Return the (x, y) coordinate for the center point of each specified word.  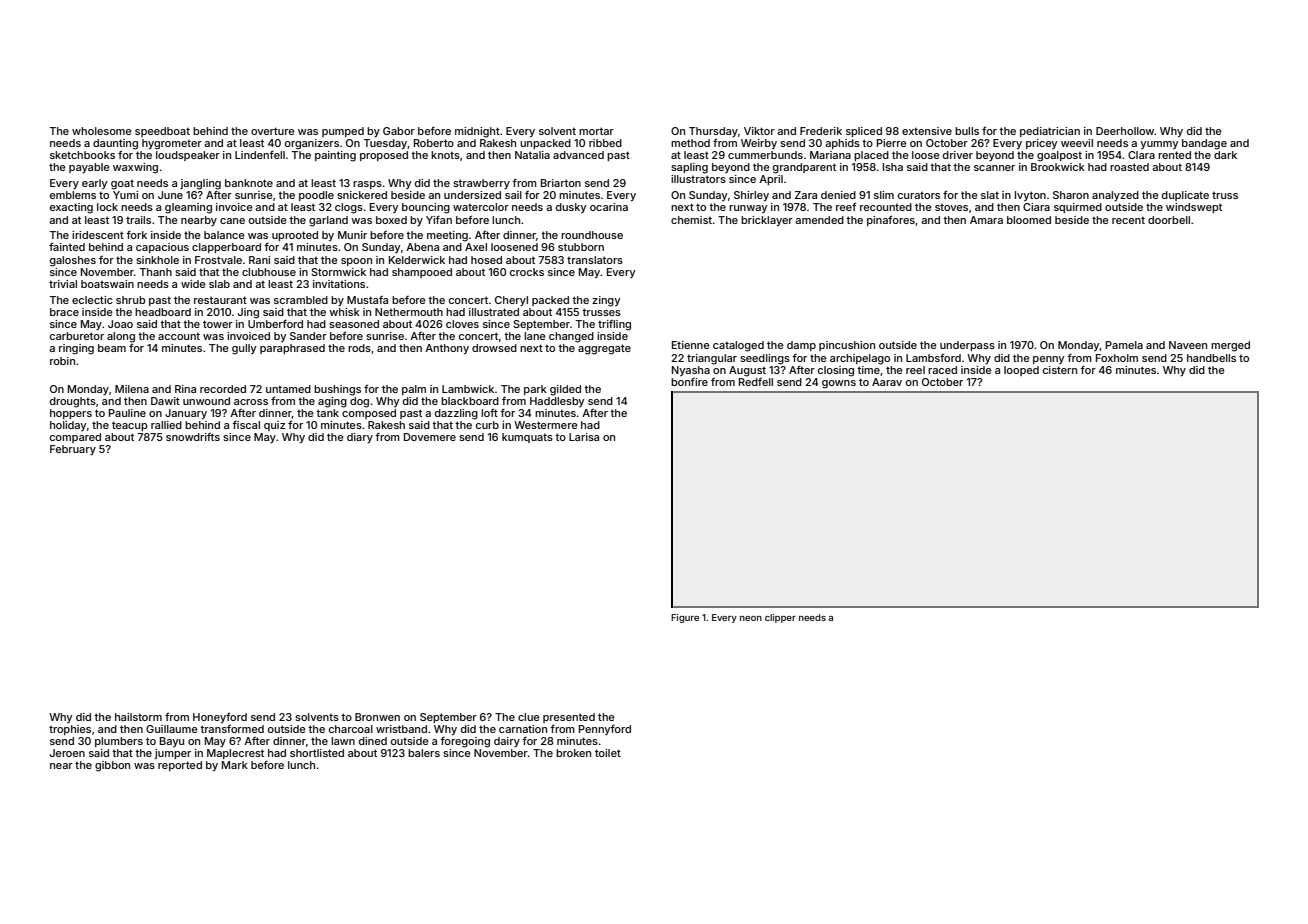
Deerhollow (1125, 131)
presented (569, 718)
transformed (232, 729)
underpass (967, 346)
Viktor (759, 131)
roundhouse (592, 235)
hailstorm (138, 717)
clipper (780, 618)
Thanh (156, 272)
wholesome (102, 131)
